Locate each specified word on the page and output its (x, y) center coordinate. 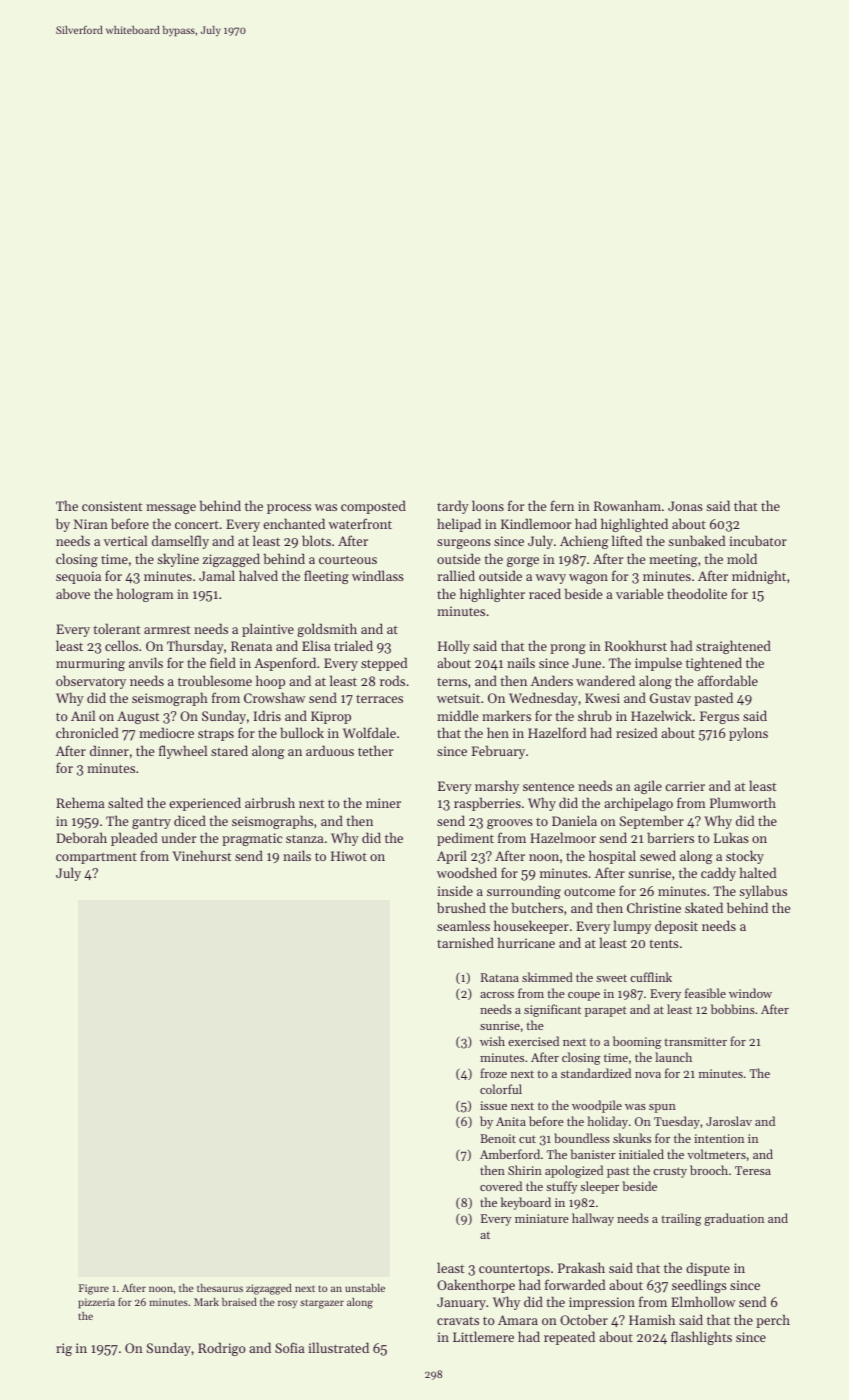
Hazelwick (661, 715)
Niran (91, 524)
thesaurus (220, 1288)
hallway (593, 1219)
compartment (96, 858)
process (289, 509)
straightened (733, 647)
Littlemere (483, 1336)
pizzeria (96, 1303)
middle (457, 715)
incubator (758, 540)
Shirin (525, 1170)
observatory (91, 682)
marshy (497, 787)
